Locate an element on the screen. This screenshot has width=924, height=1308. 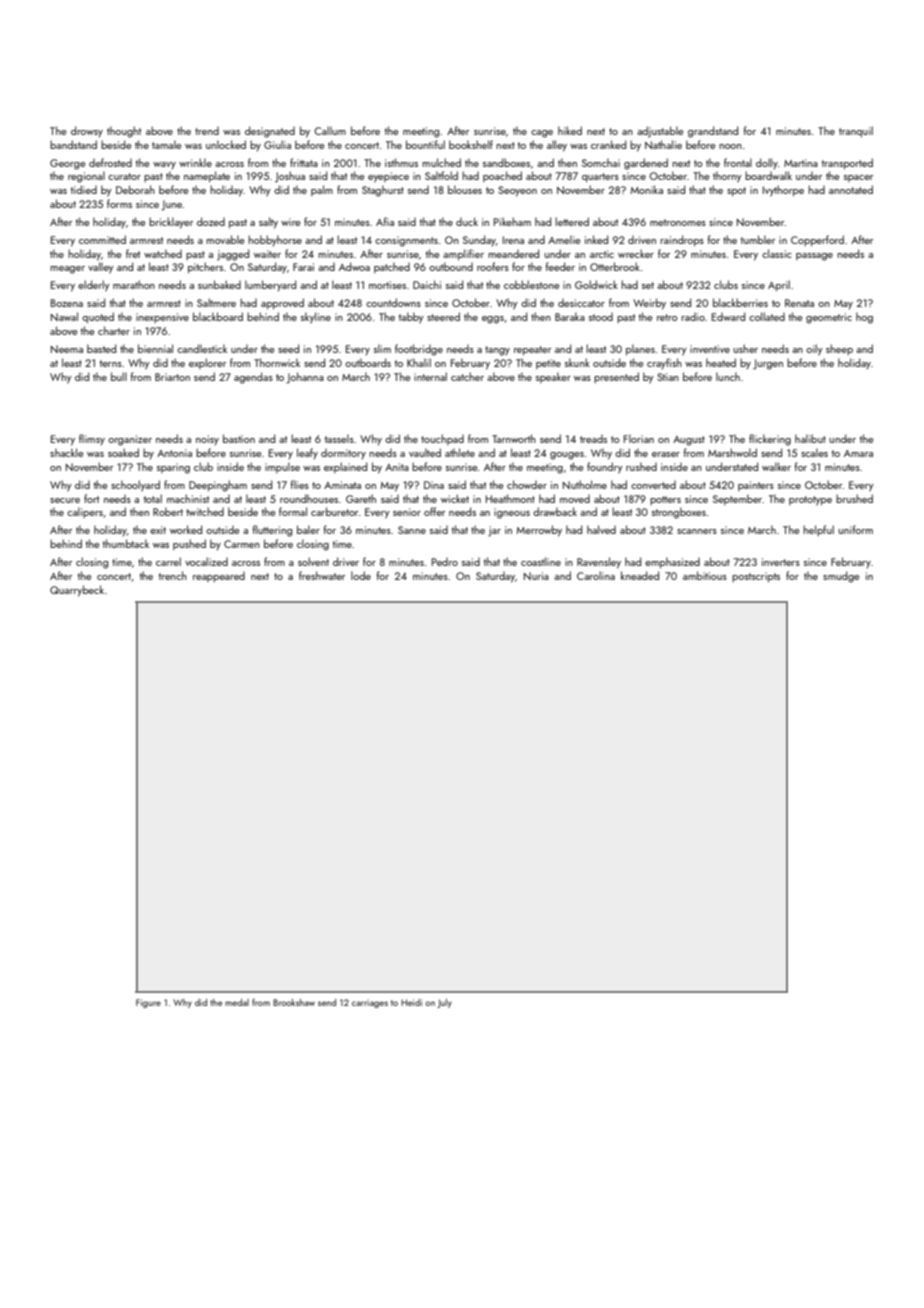
gardened is located at coordinates (646, 164).
